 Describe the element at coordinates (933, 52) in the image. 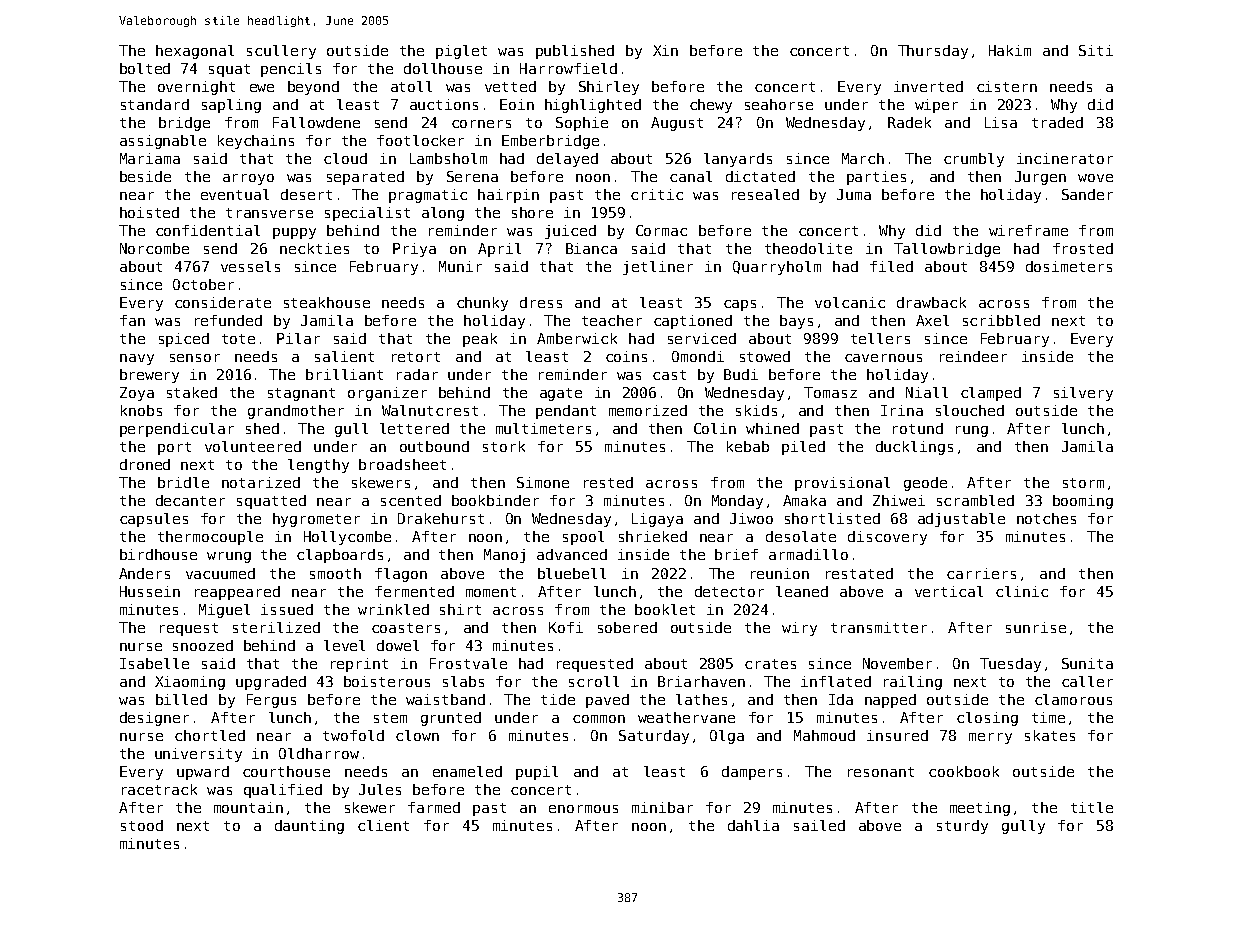

I see `Thursday` at that location.
